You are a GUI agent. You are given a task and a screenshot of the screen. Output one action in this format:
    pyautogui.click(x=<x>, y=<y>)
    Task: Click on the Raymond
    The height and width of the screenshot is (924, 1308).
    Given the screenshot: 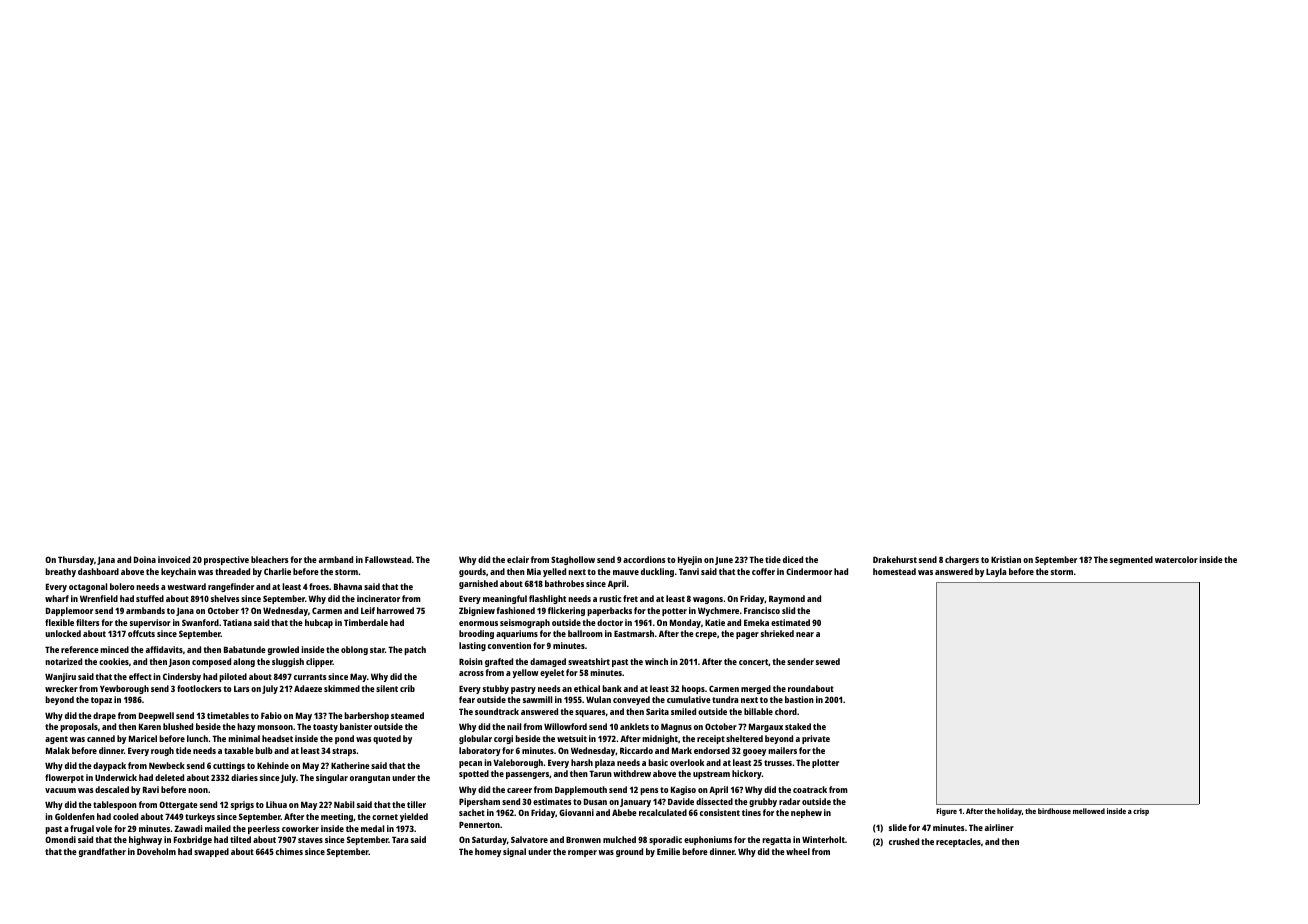 What is the action you would take?
    pyautogui.click(x=787, y=599)
